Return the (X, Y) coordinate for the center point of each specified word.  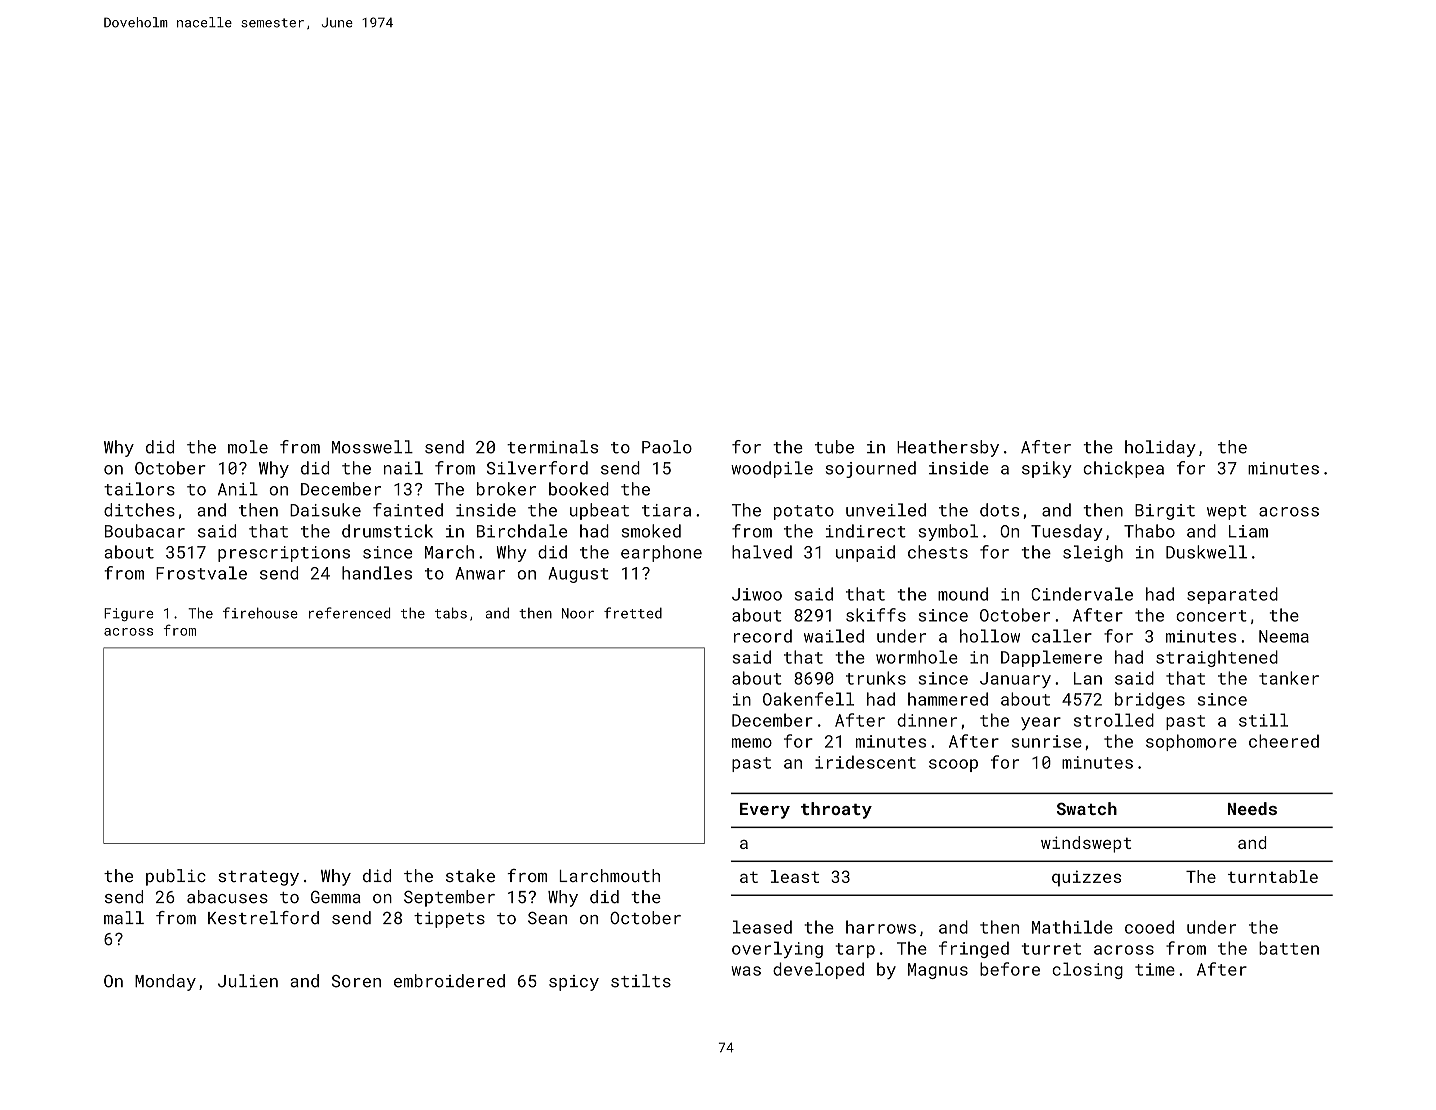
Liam (1248, 531)
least (795, 876)
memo (752, 743)
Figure (129, 614)
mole (248, 447)
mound (963, 594)
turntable (1273, 876)
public (176, 877)
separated (1232, 595)
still (1263, 720)
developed (818, 970)
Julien (248, 981)
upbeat (599, 511)
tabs (451, 613)
